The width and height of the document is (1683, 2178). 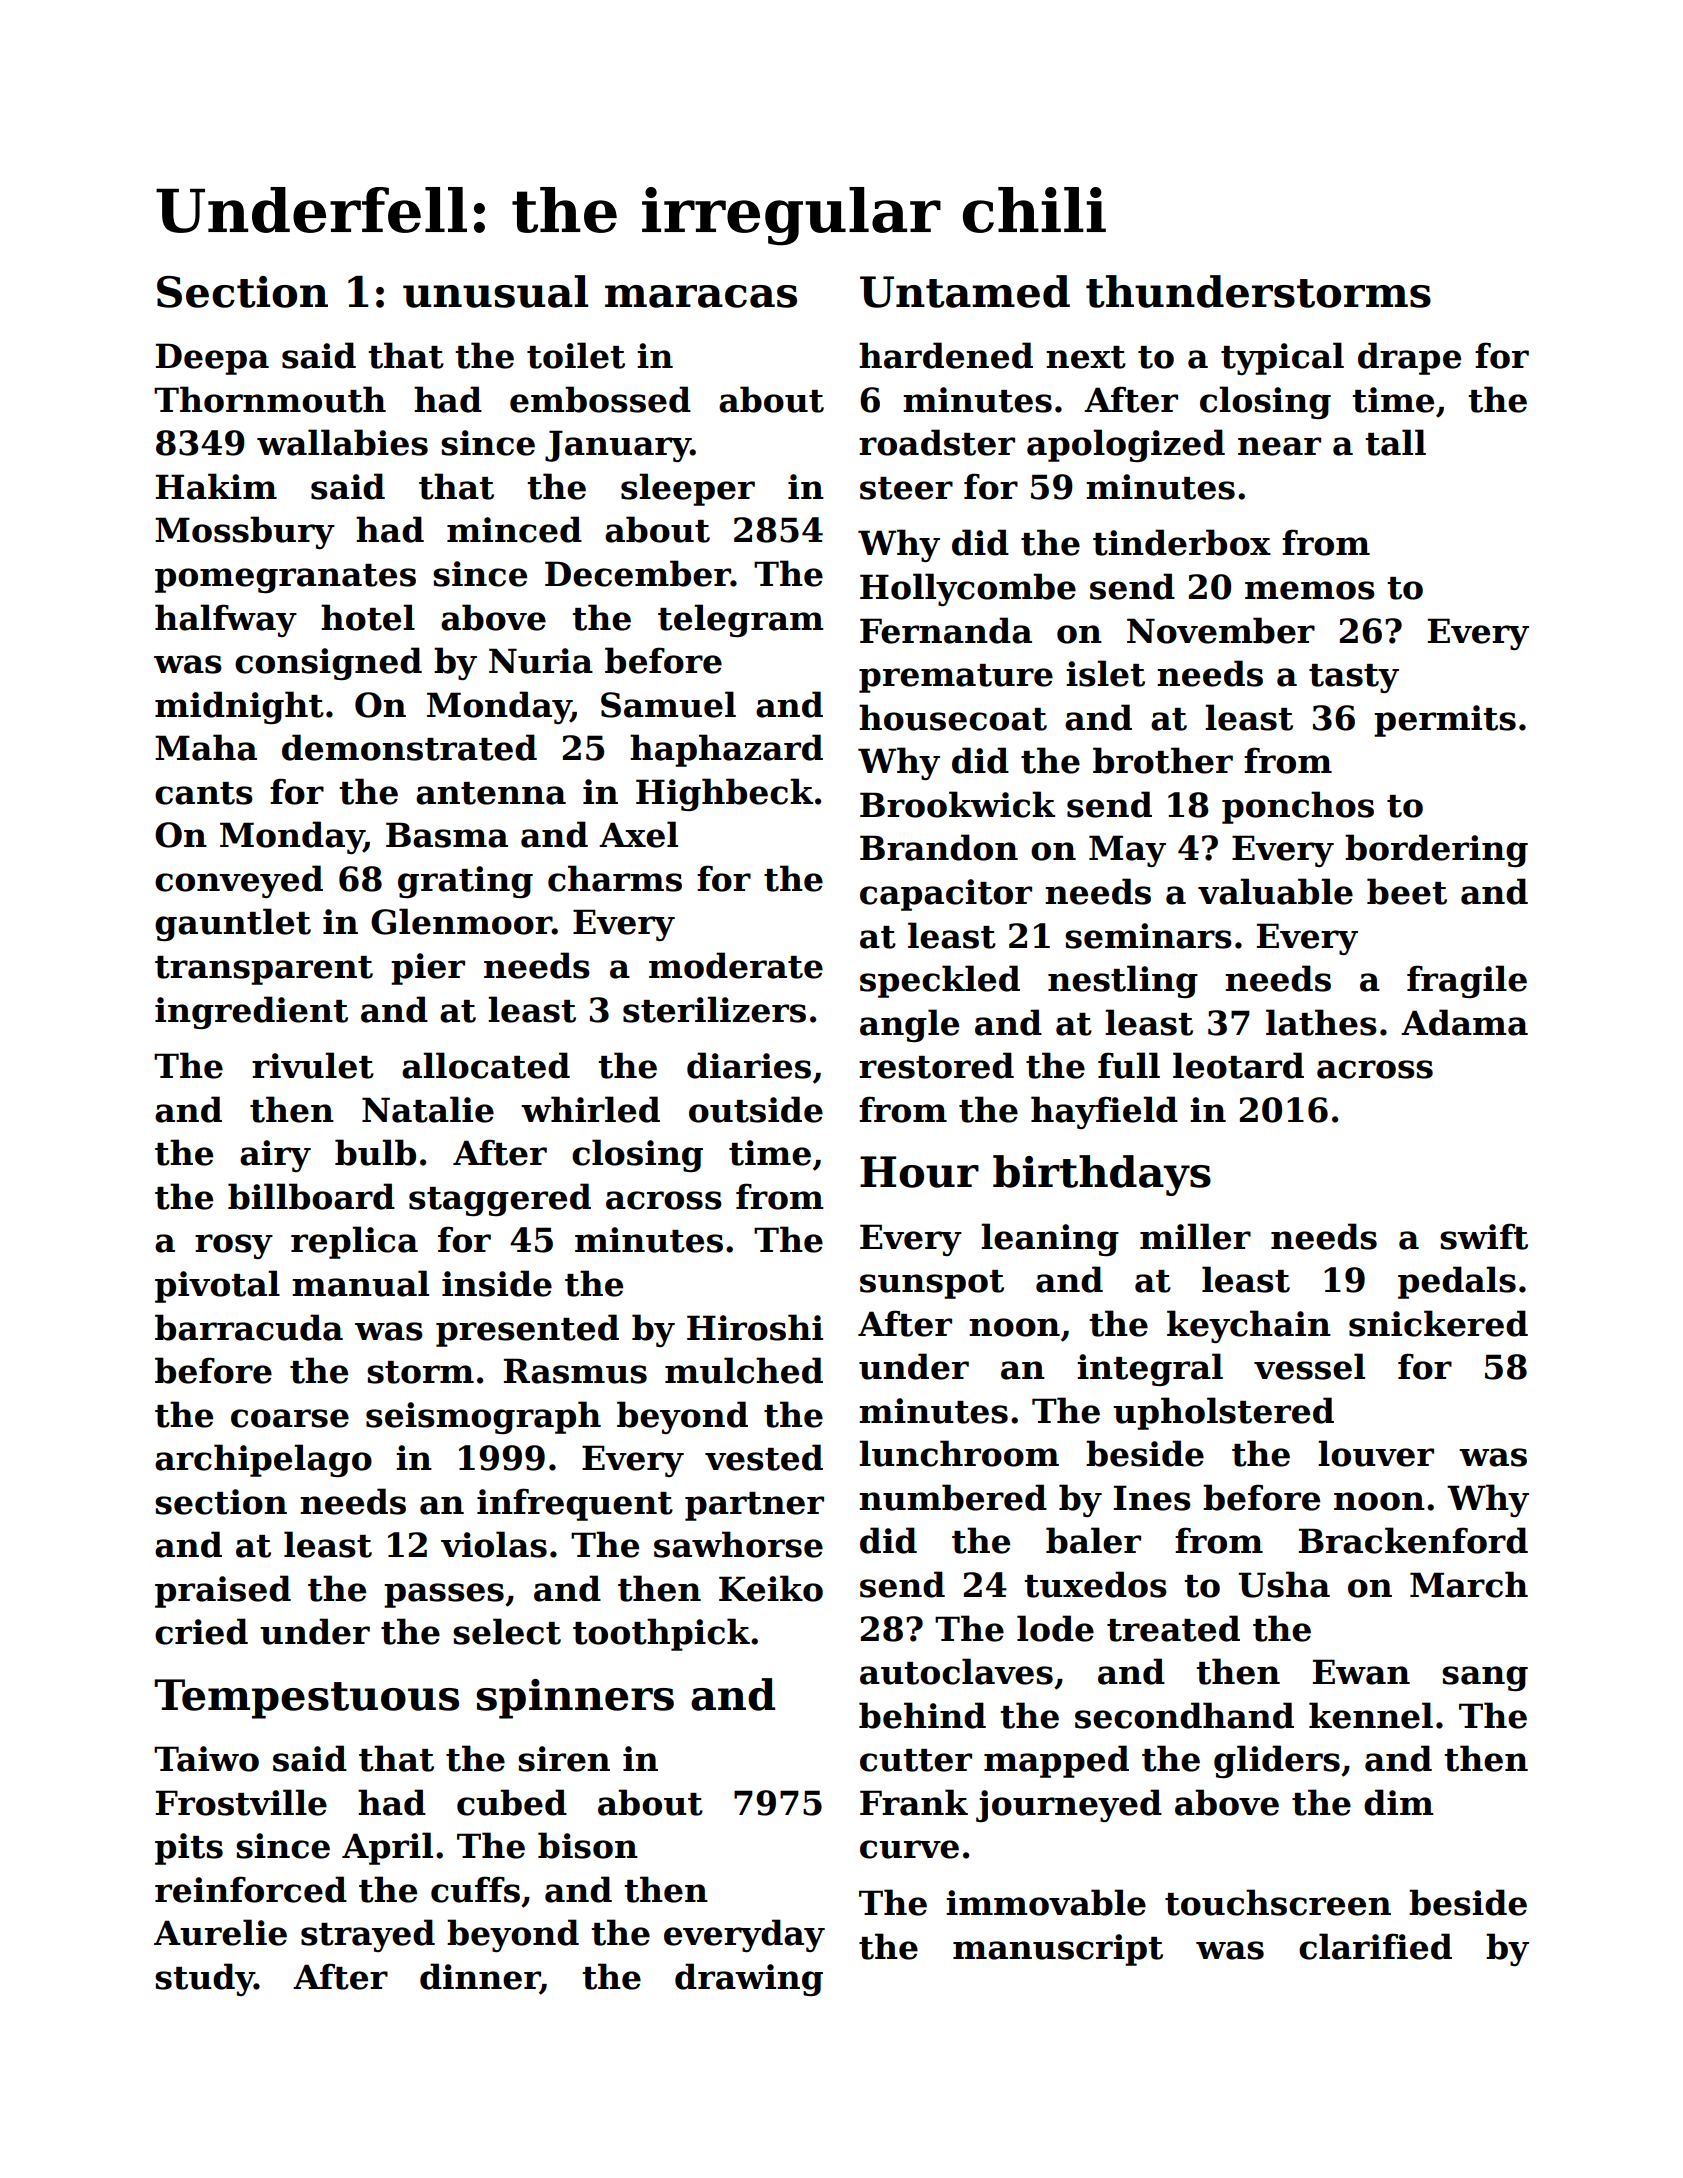 I want to click on Glenmoor, so click(x=461, y=921).
